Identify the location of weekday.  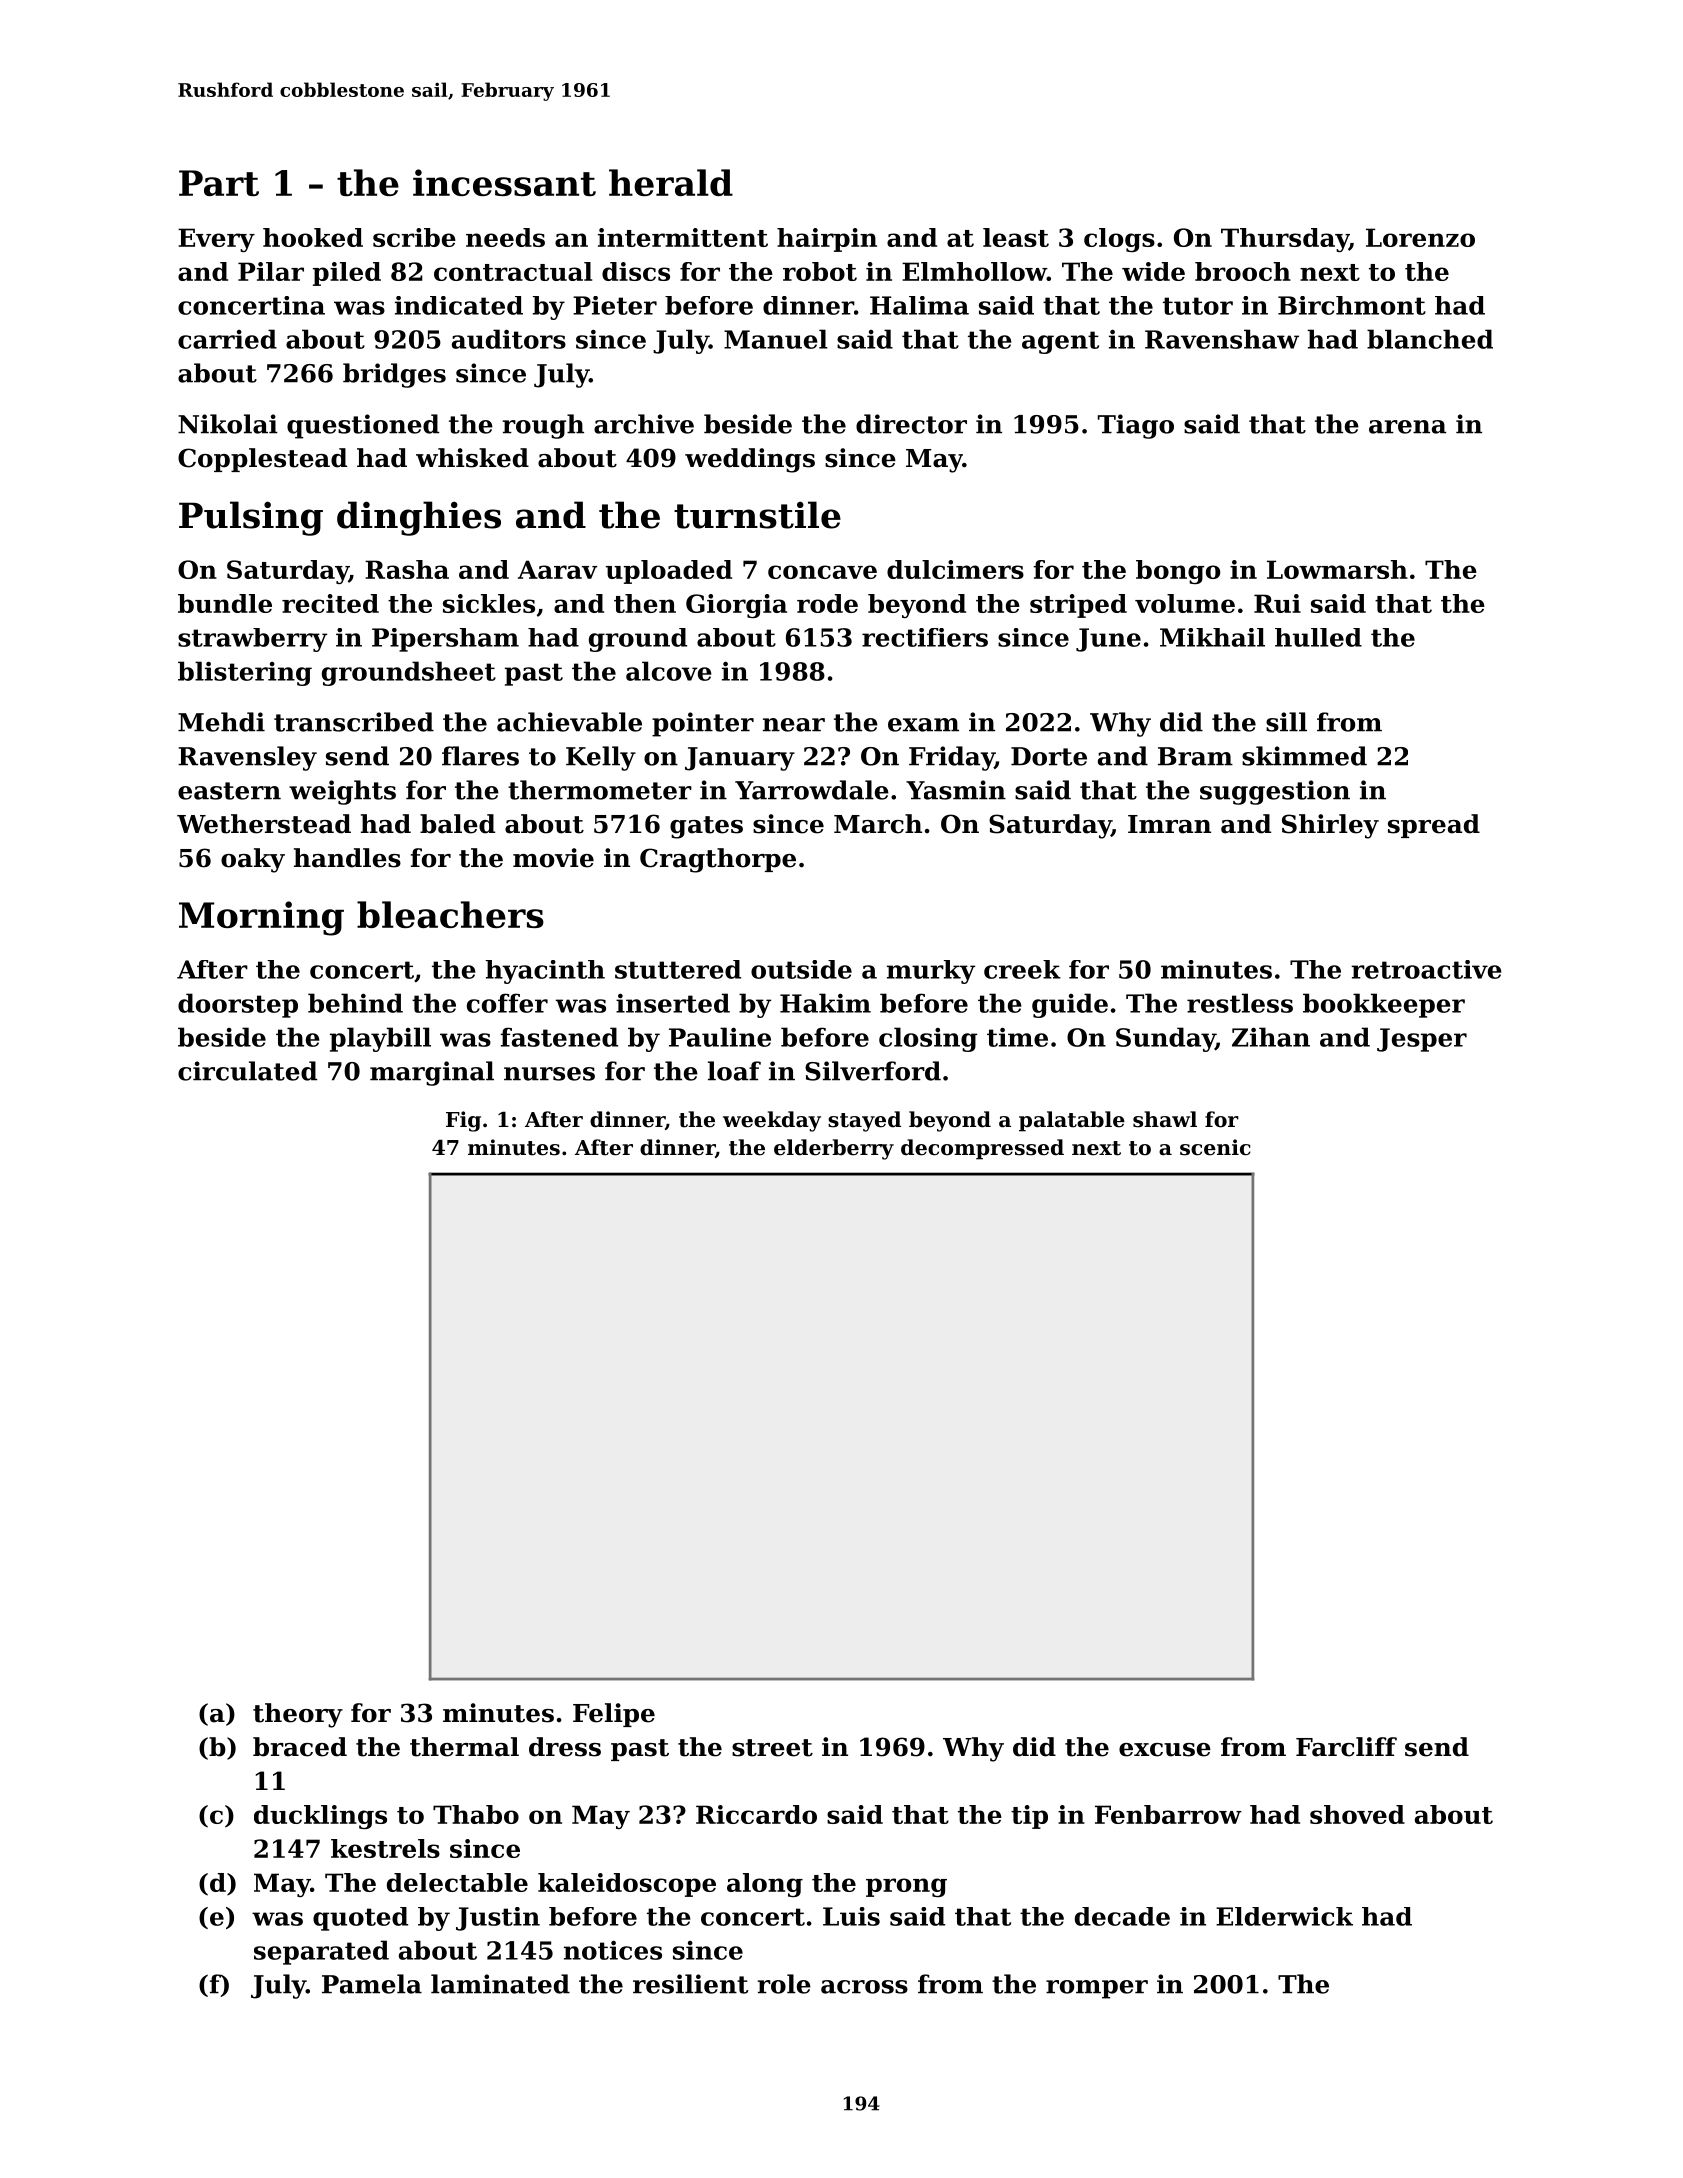
(772, 1121).
